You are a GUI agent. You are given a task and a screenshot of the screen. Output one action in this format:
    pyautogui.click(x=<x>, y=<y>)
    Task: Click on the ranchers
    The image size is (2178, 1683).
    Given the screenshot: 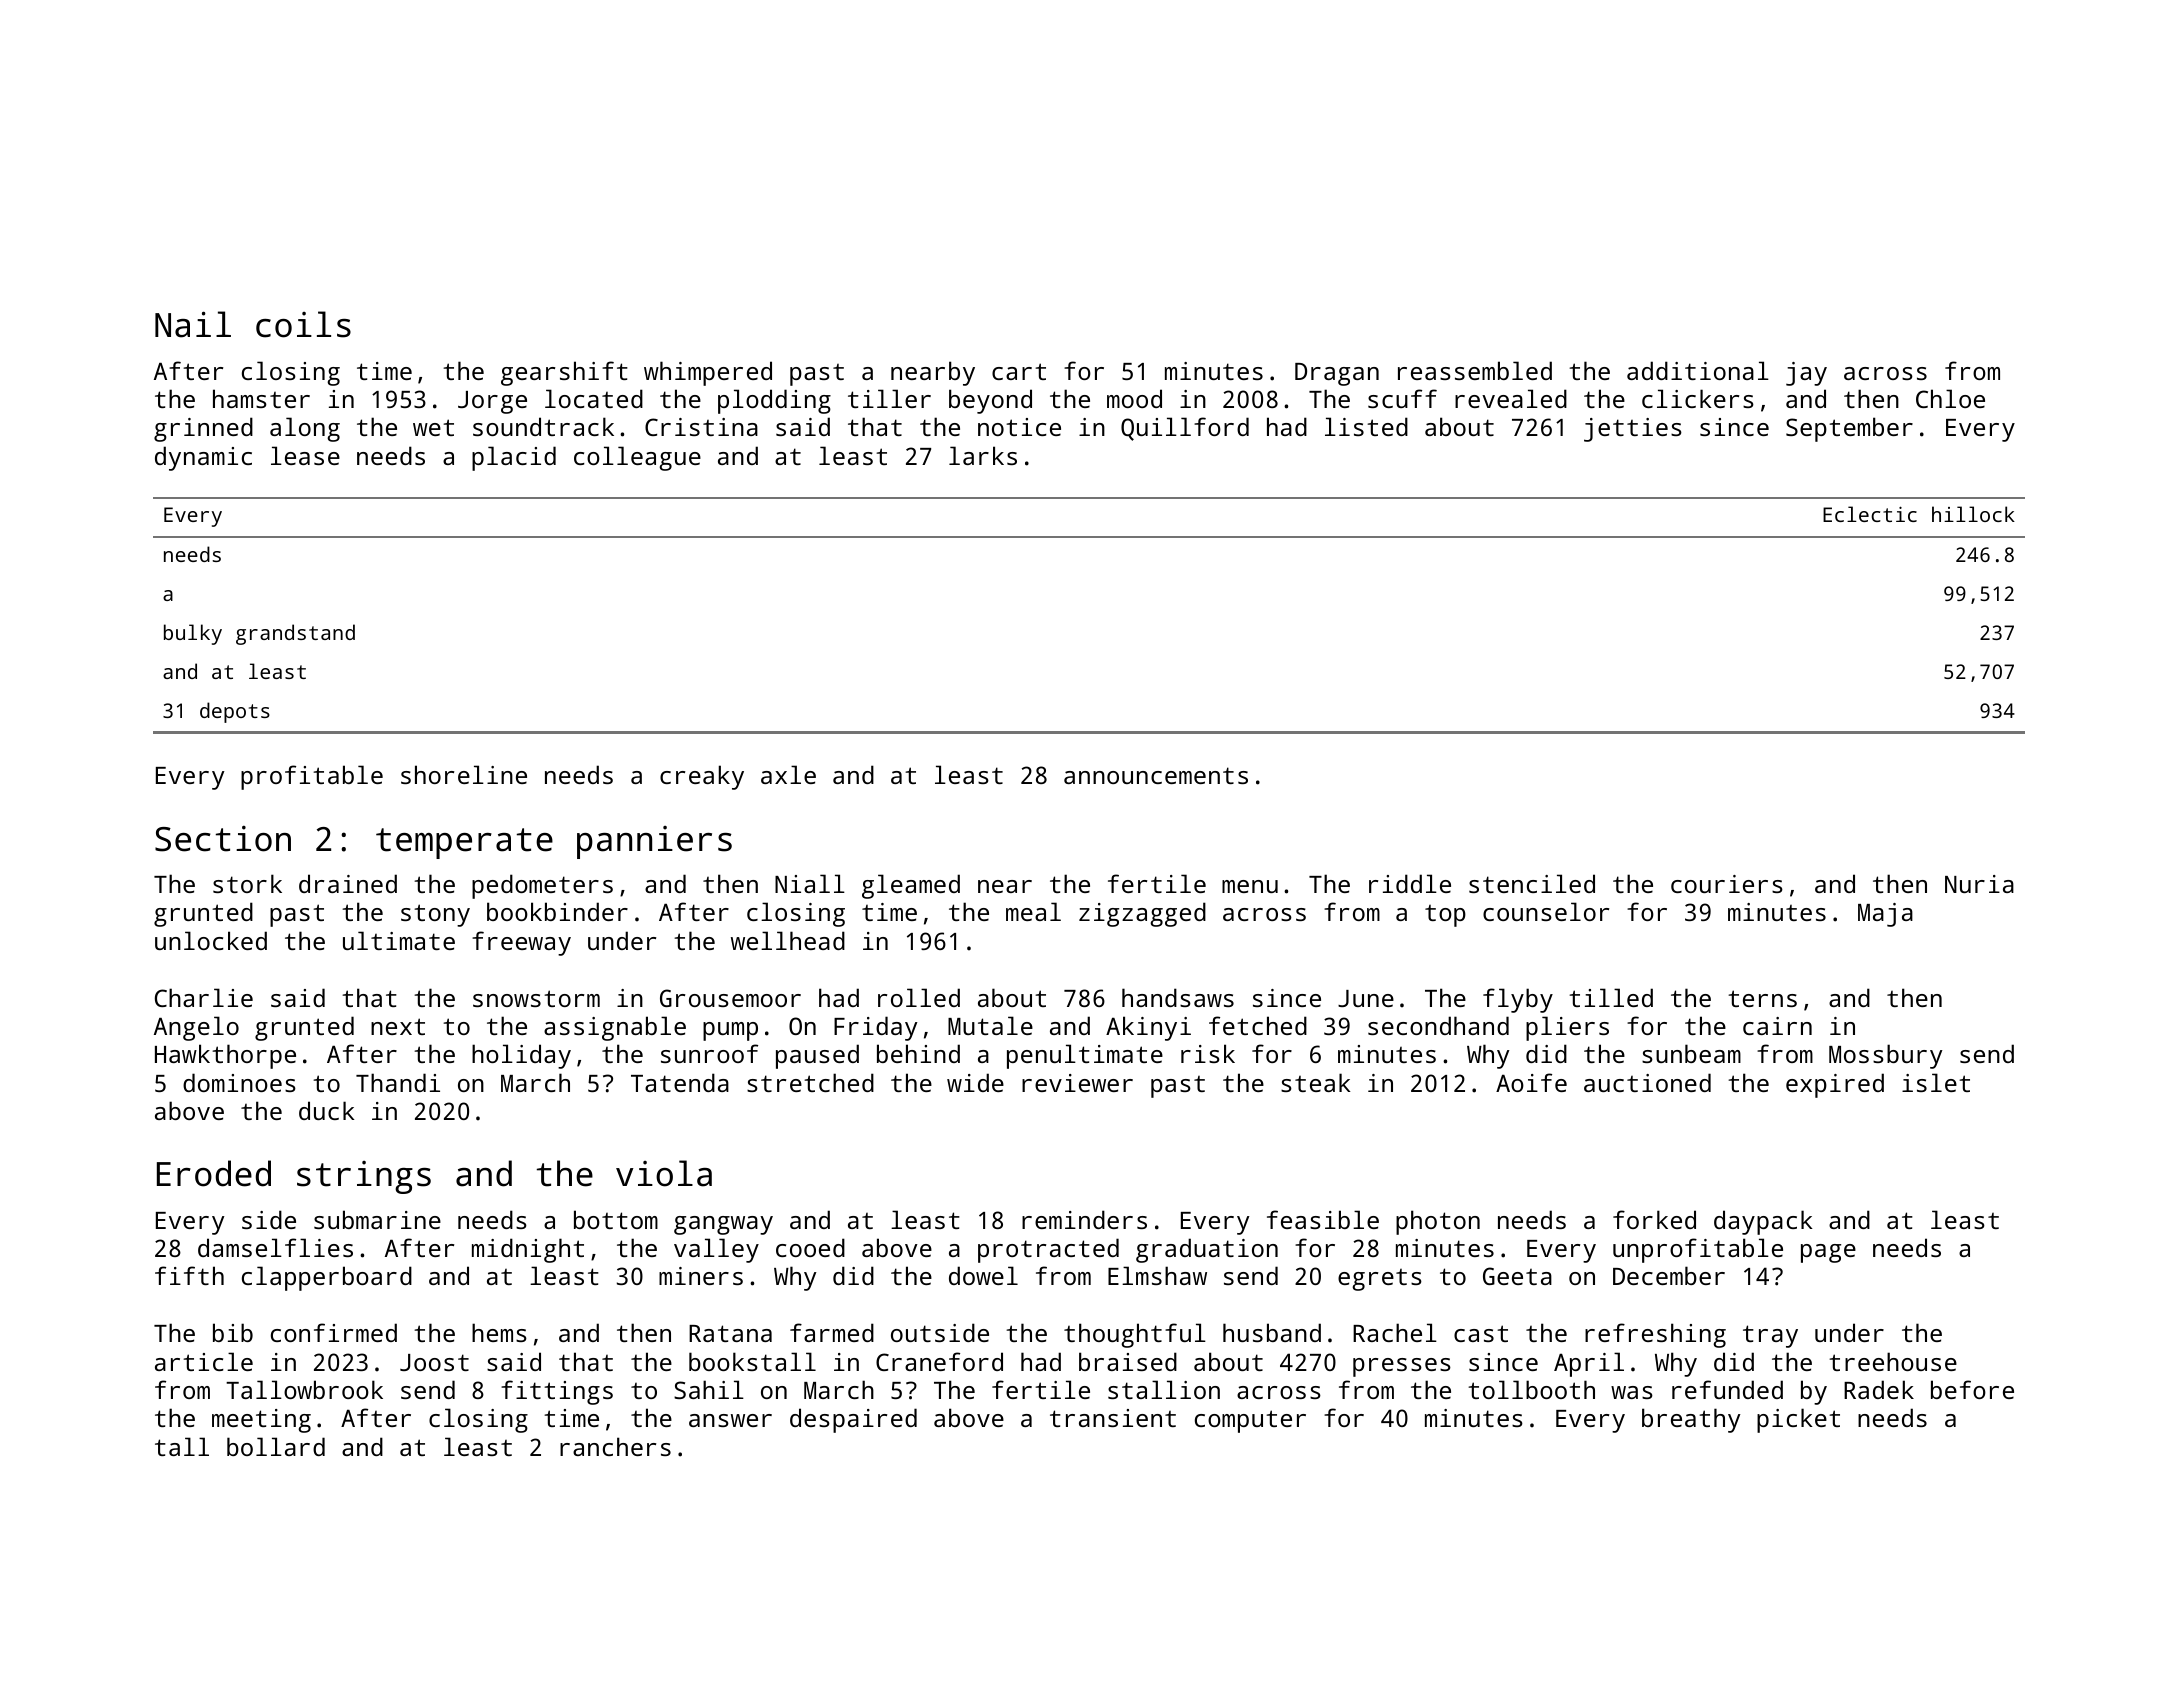 What is the action you would take?
    pyautogui.click(x=615, y=1446)
